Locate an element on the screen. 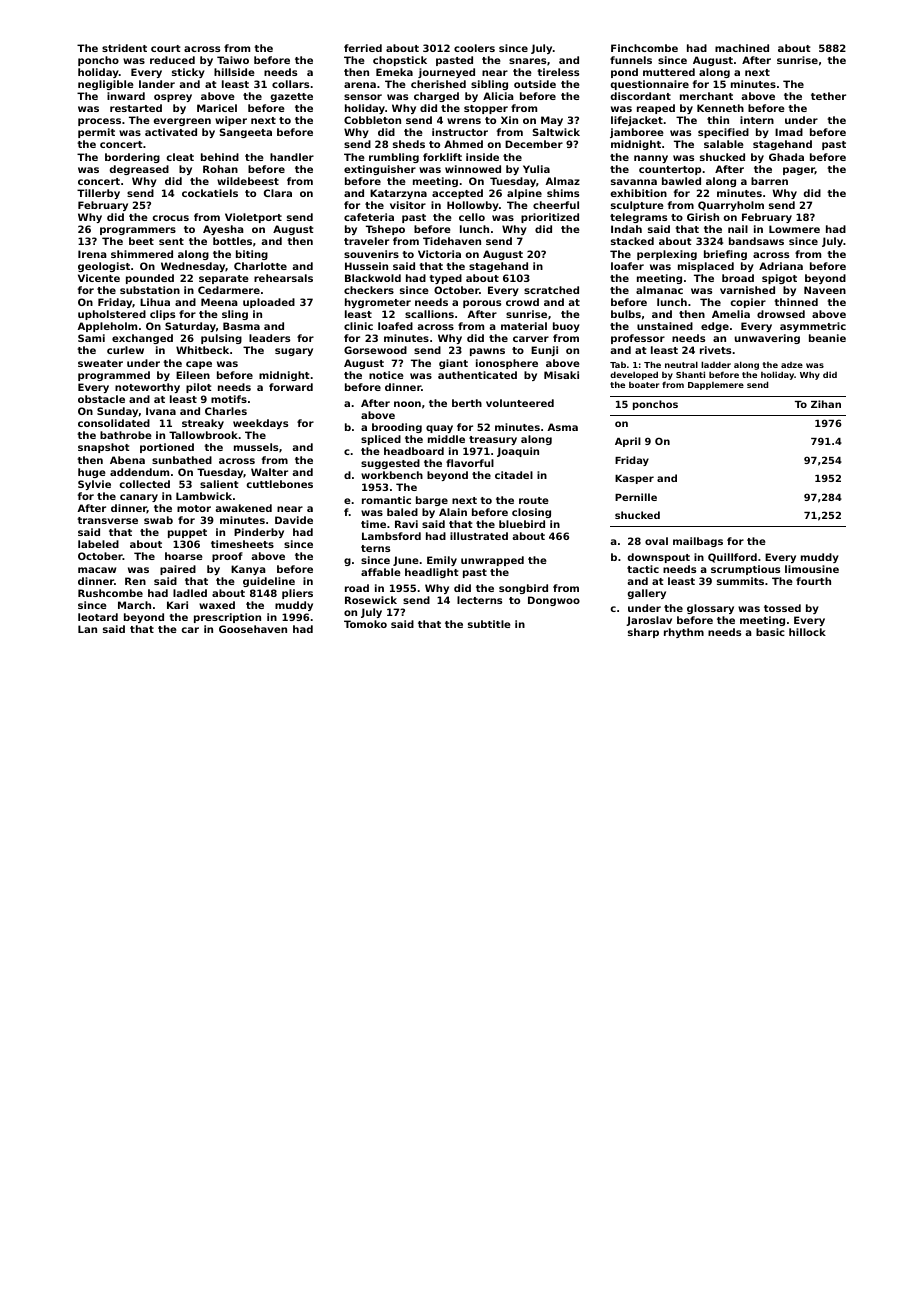 The width and height of the screenshot is (924, 1308). Blackwold is located at coordinates (373, 278).
